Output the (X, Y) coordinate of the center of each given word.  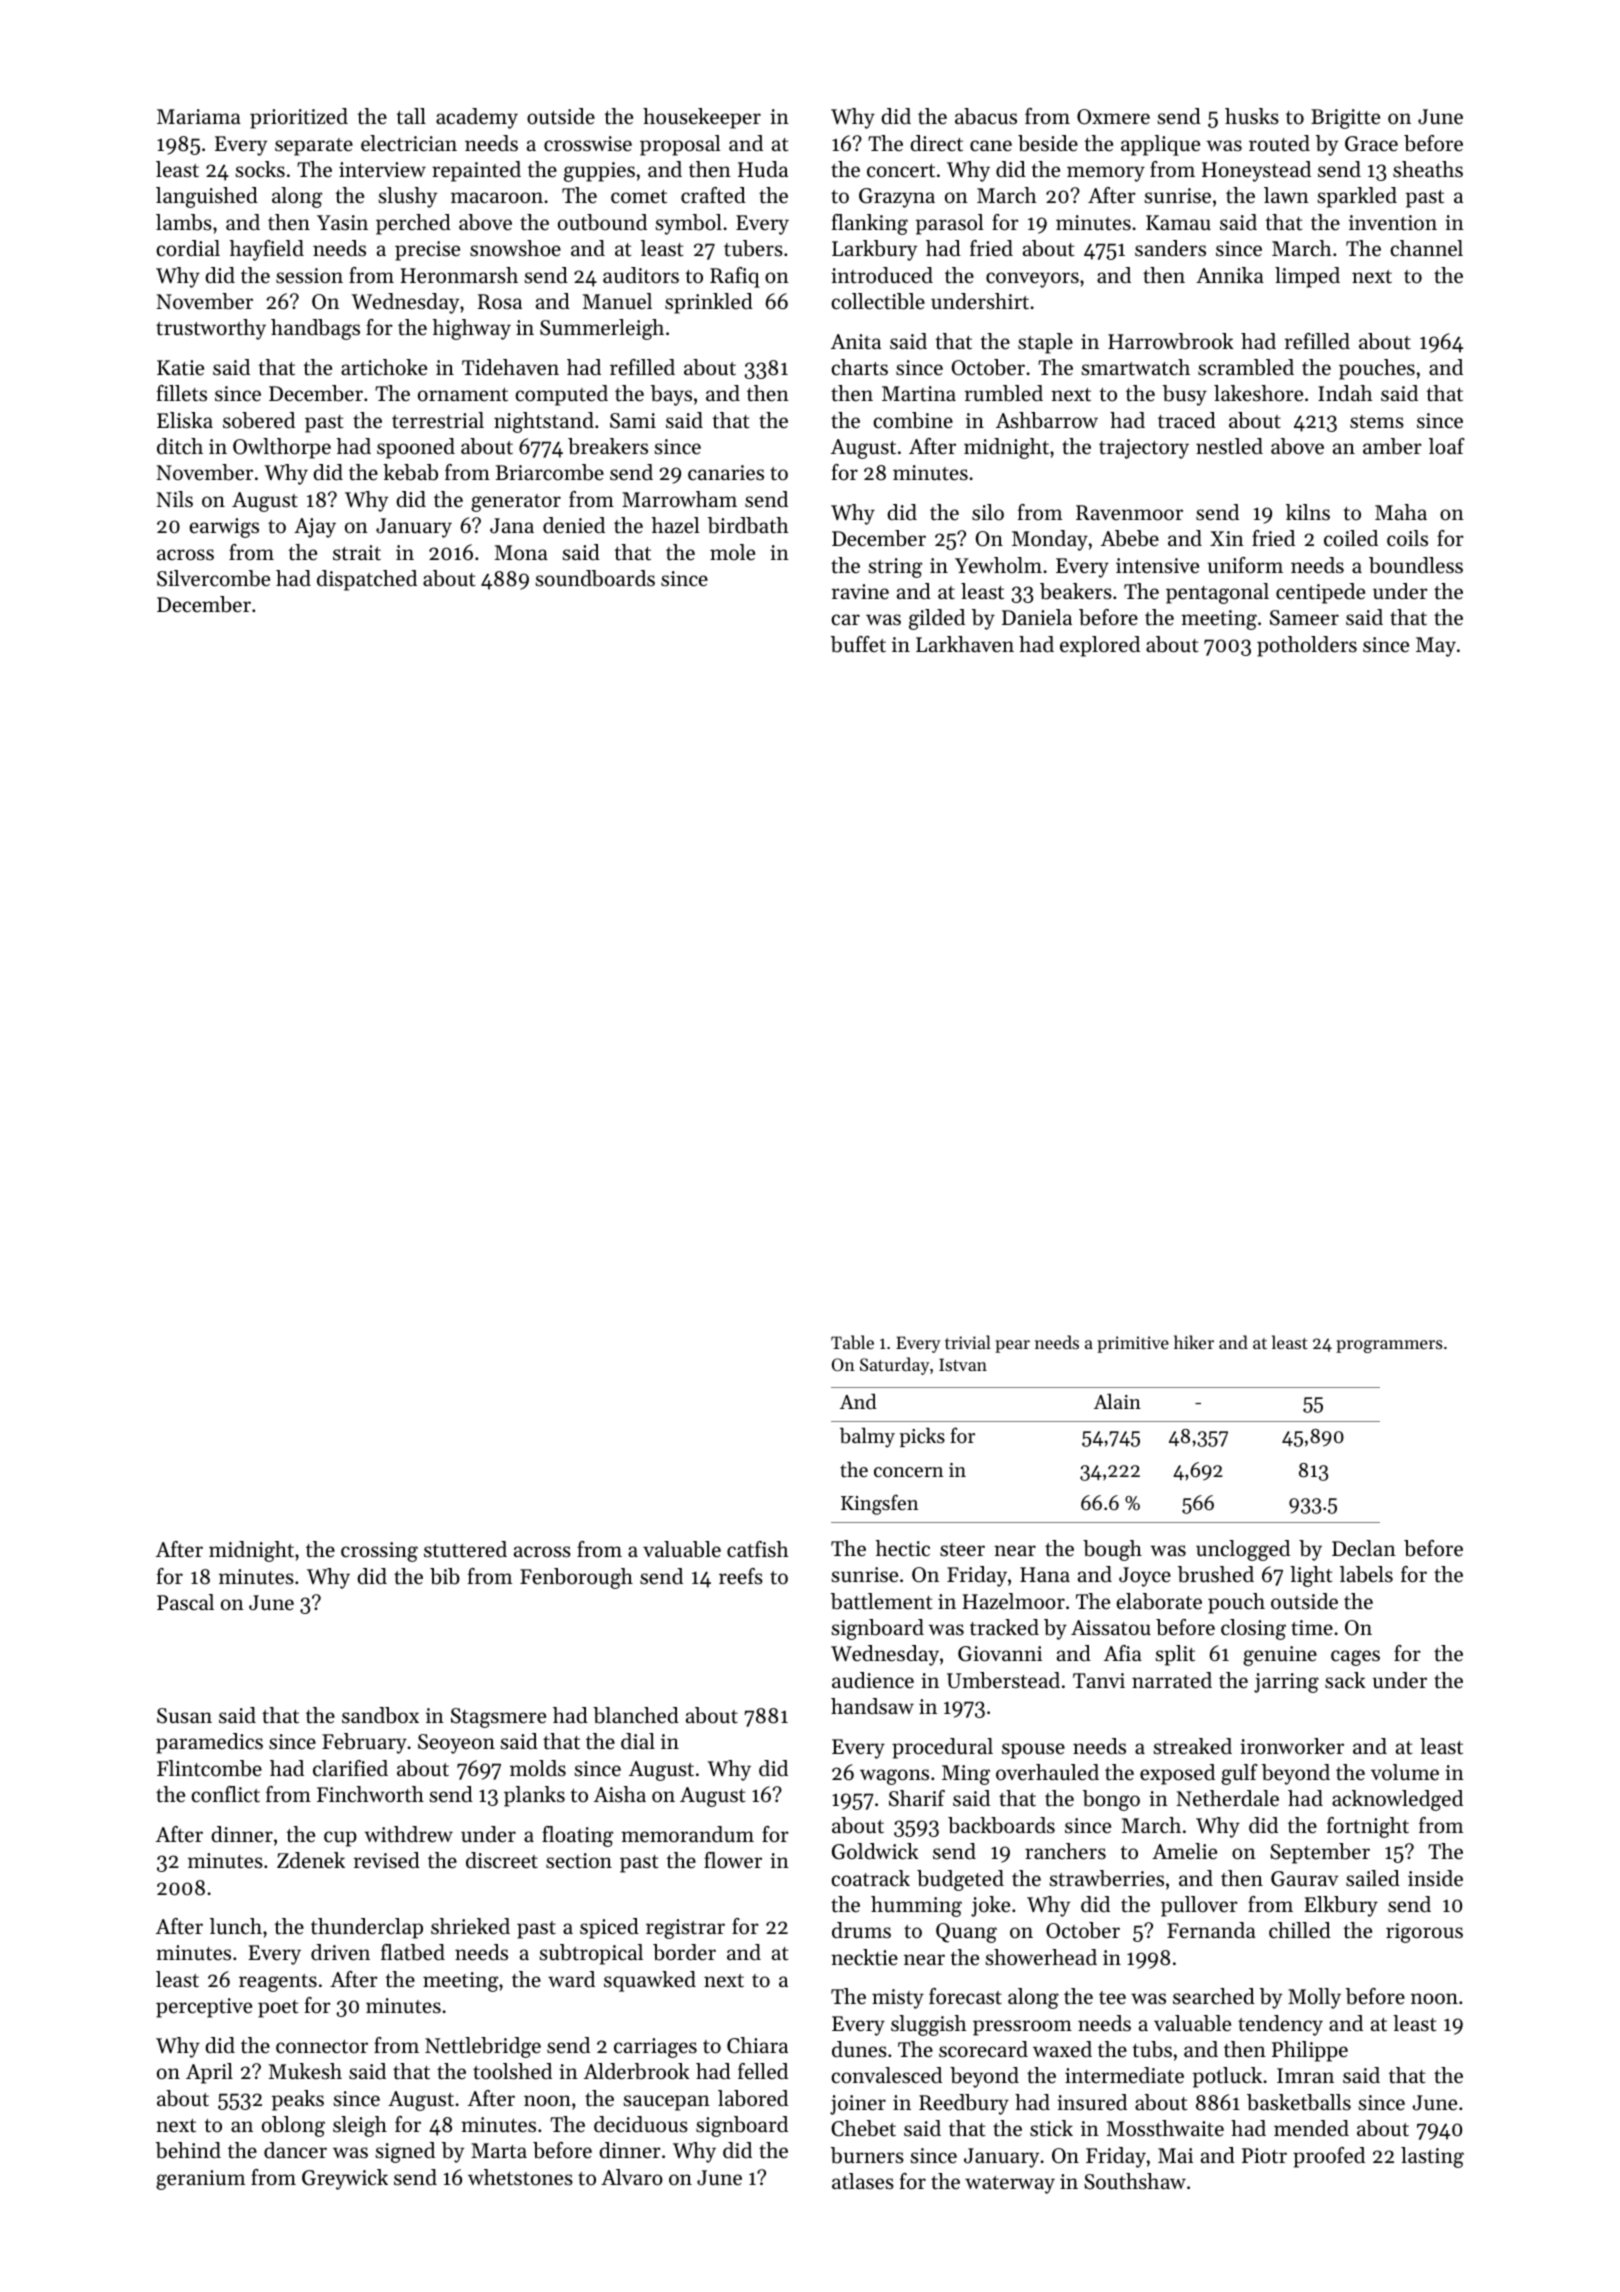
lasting (1432, 2157)
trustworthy (211, 329)
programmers (1389, 1346)
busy (1185, 395)
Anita (856, 341)
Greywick (345, 2179)
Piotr (1264, 2156)
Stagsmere (498, 1718)
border (684, 1952)
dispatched (367, 580)
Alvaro (632, 2177)
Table (852, 1342)
